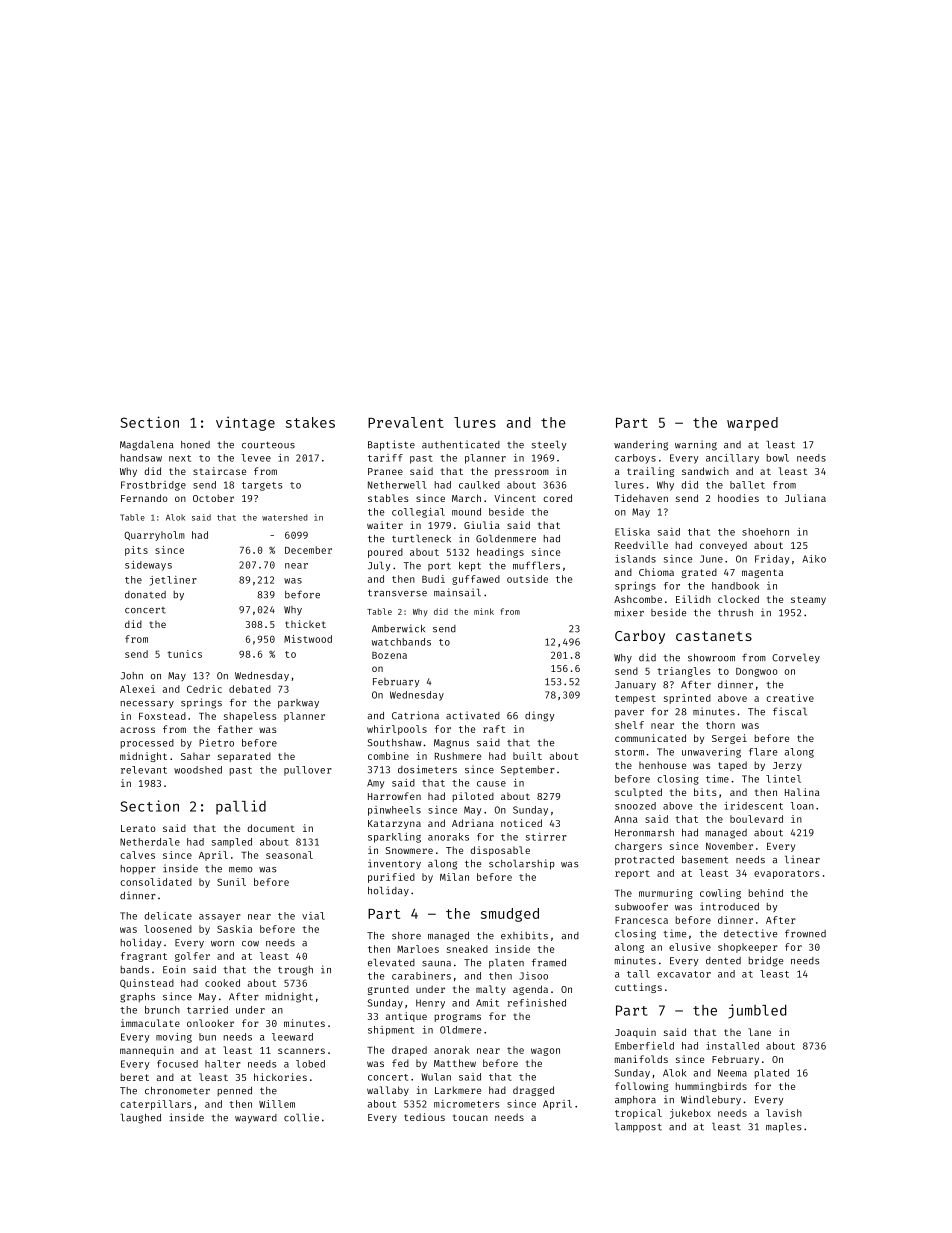  Describe the element at coordinates (705, 471) in the document. I see `sandwich` at that location.
